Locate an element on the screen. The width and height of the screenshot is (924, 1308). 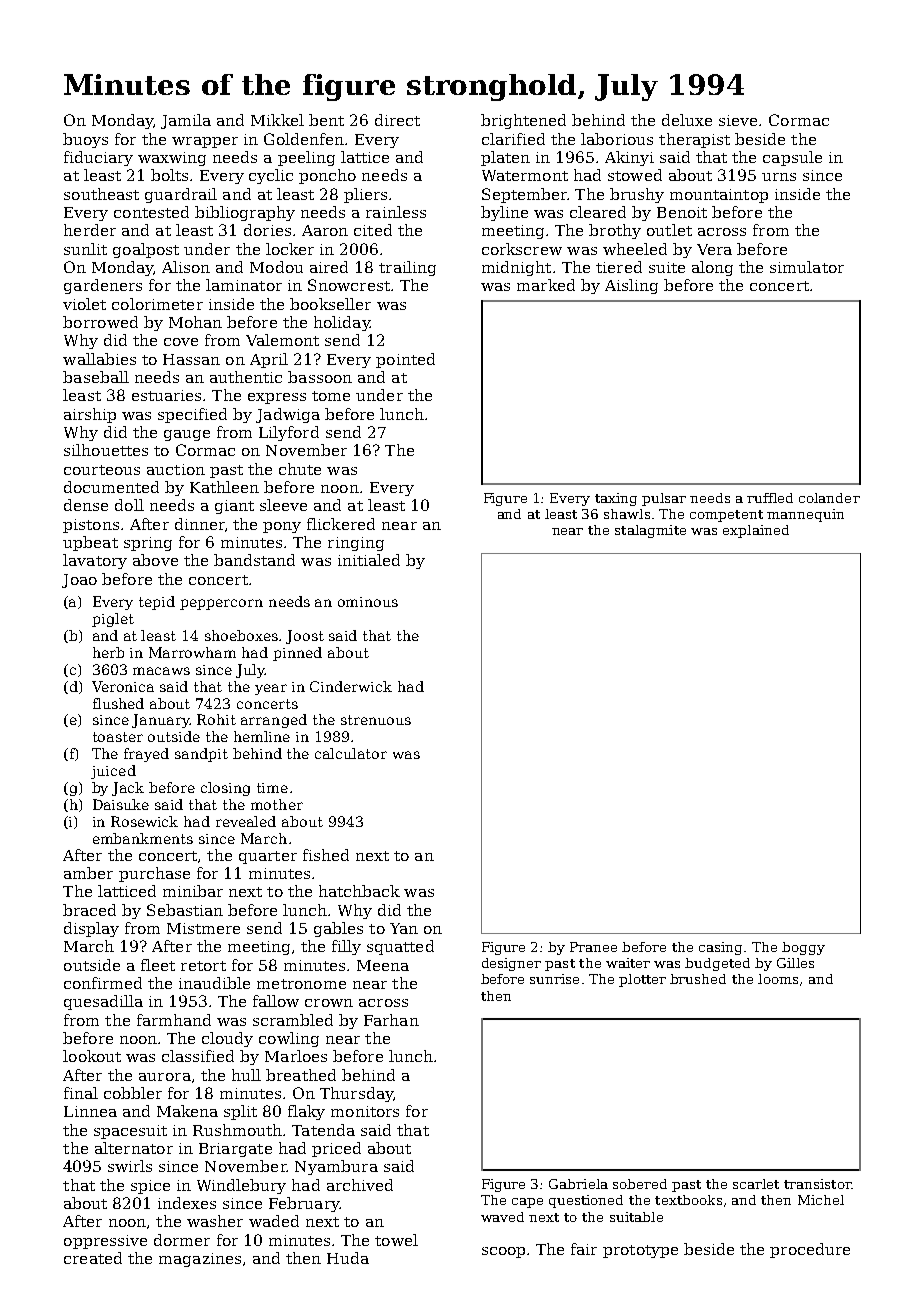
procedure is located at coordinates (810, 1250).
